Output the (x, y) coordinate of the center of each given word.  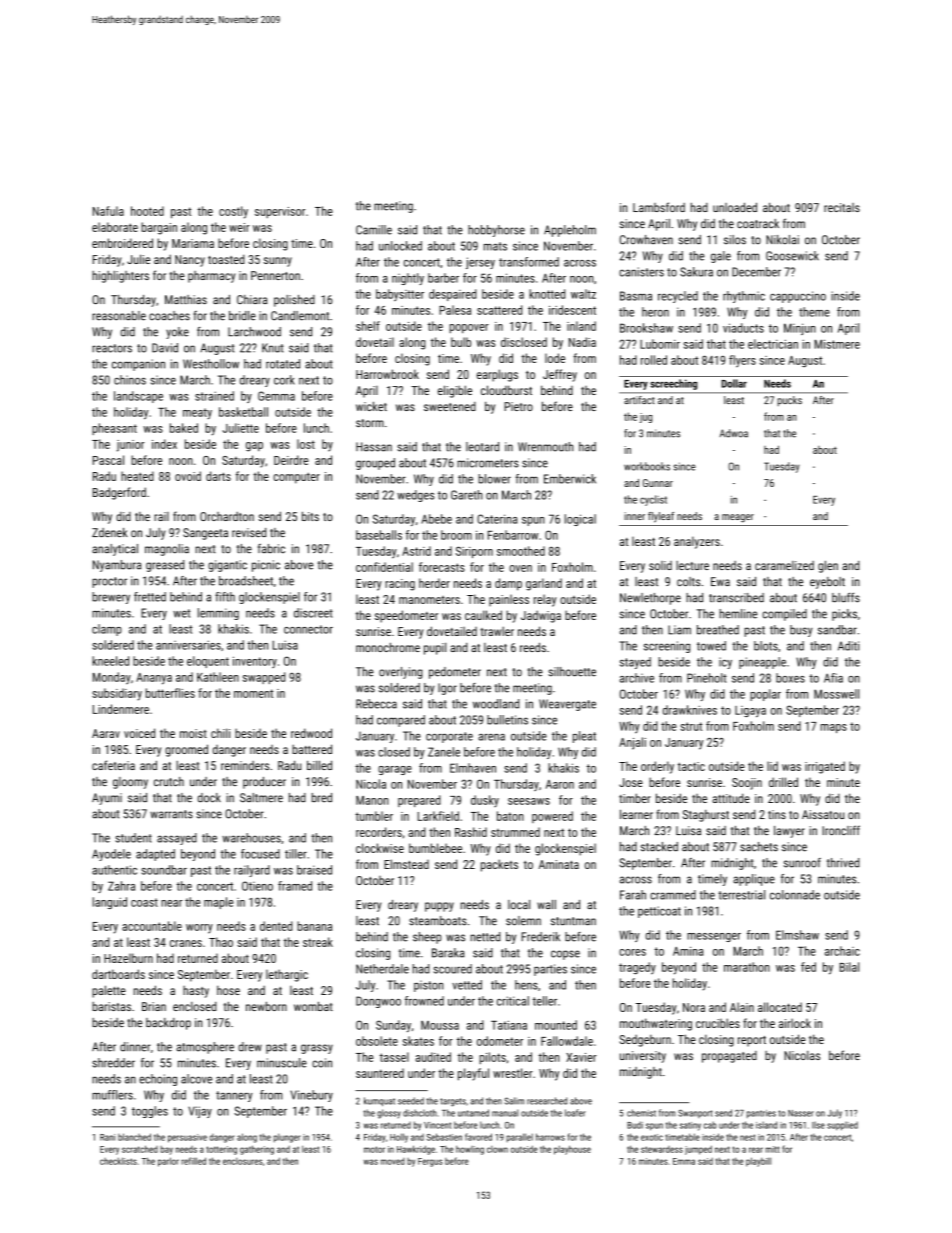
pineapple (762, 663)
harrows (550, 1137)
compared (401, 721)
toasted (226, 259)
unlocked (400, 246)
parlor (168, 1162)
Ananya (154, 679)
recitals (842, 207)
